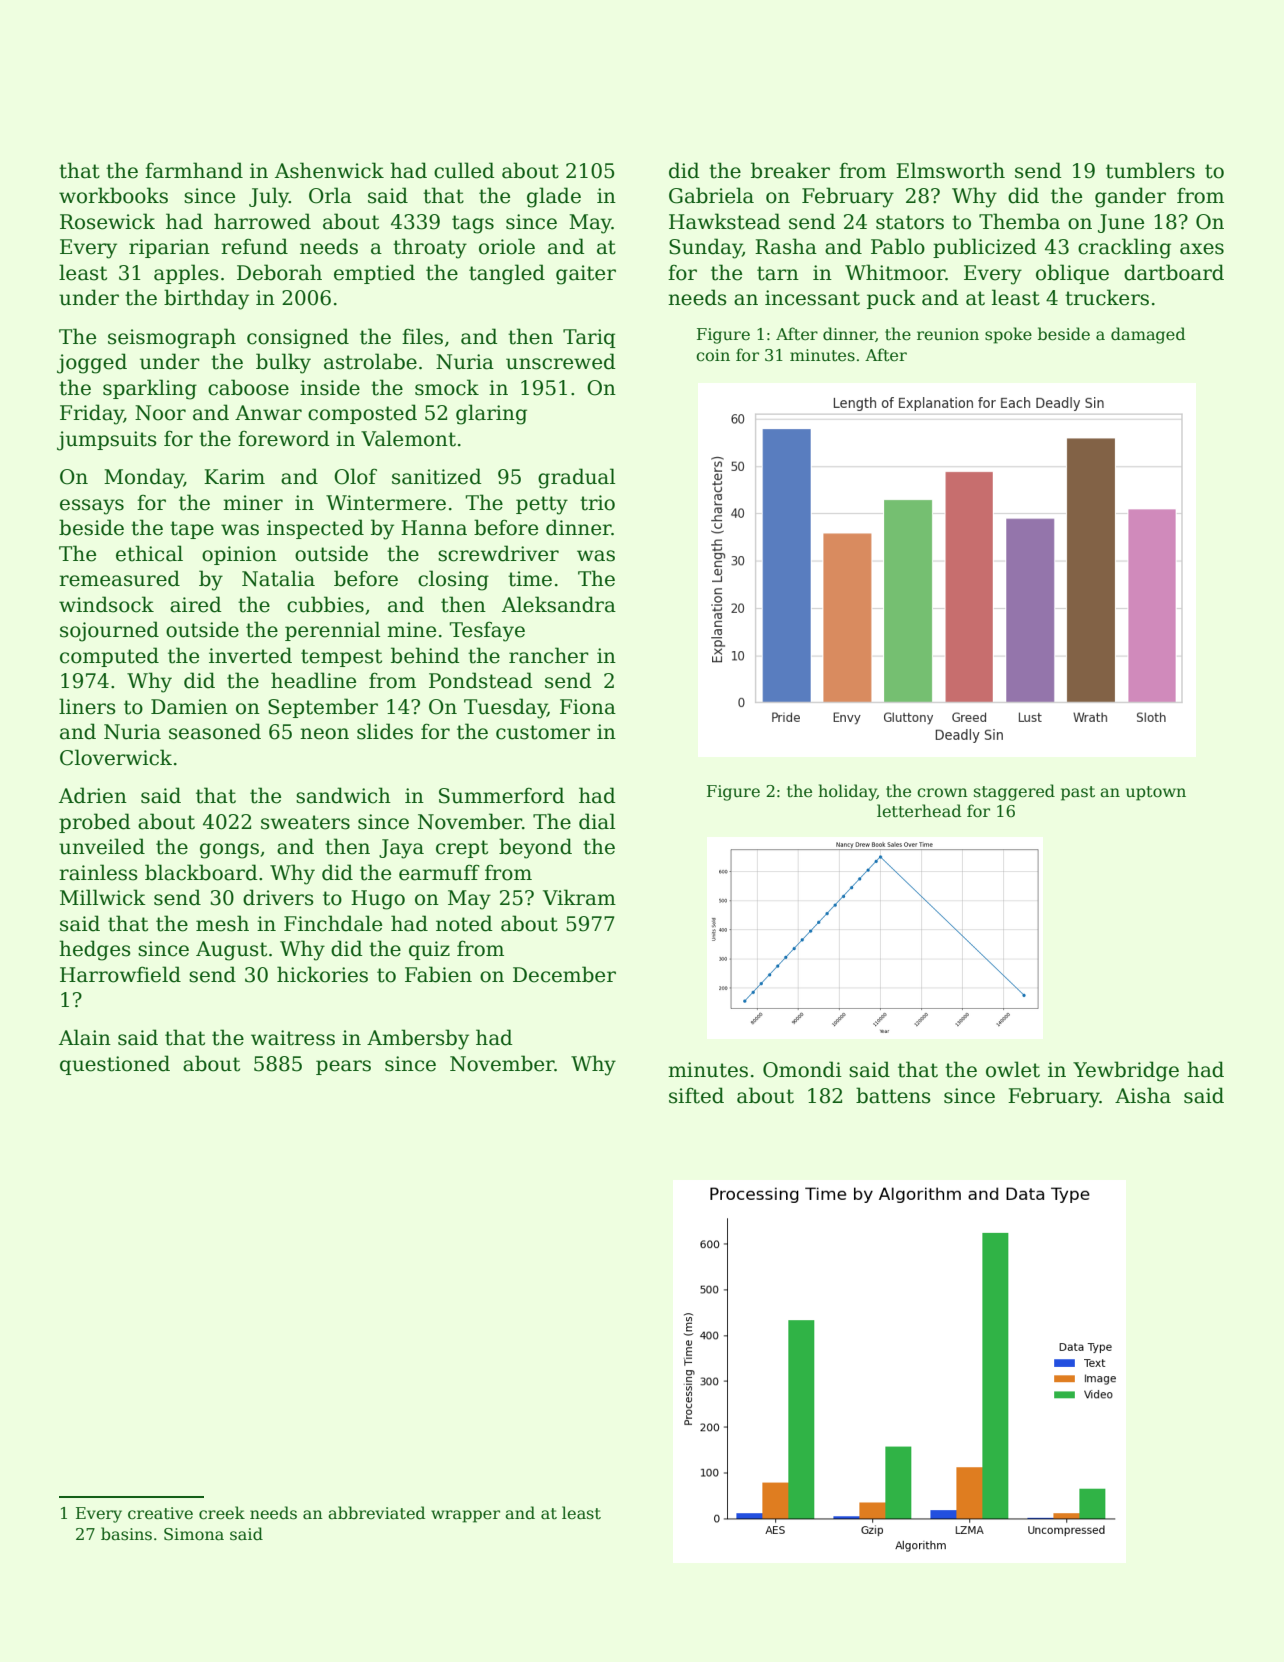  Describe the element at coordinates (329, 170) in the page. I see `Ashenwick` at that location.
